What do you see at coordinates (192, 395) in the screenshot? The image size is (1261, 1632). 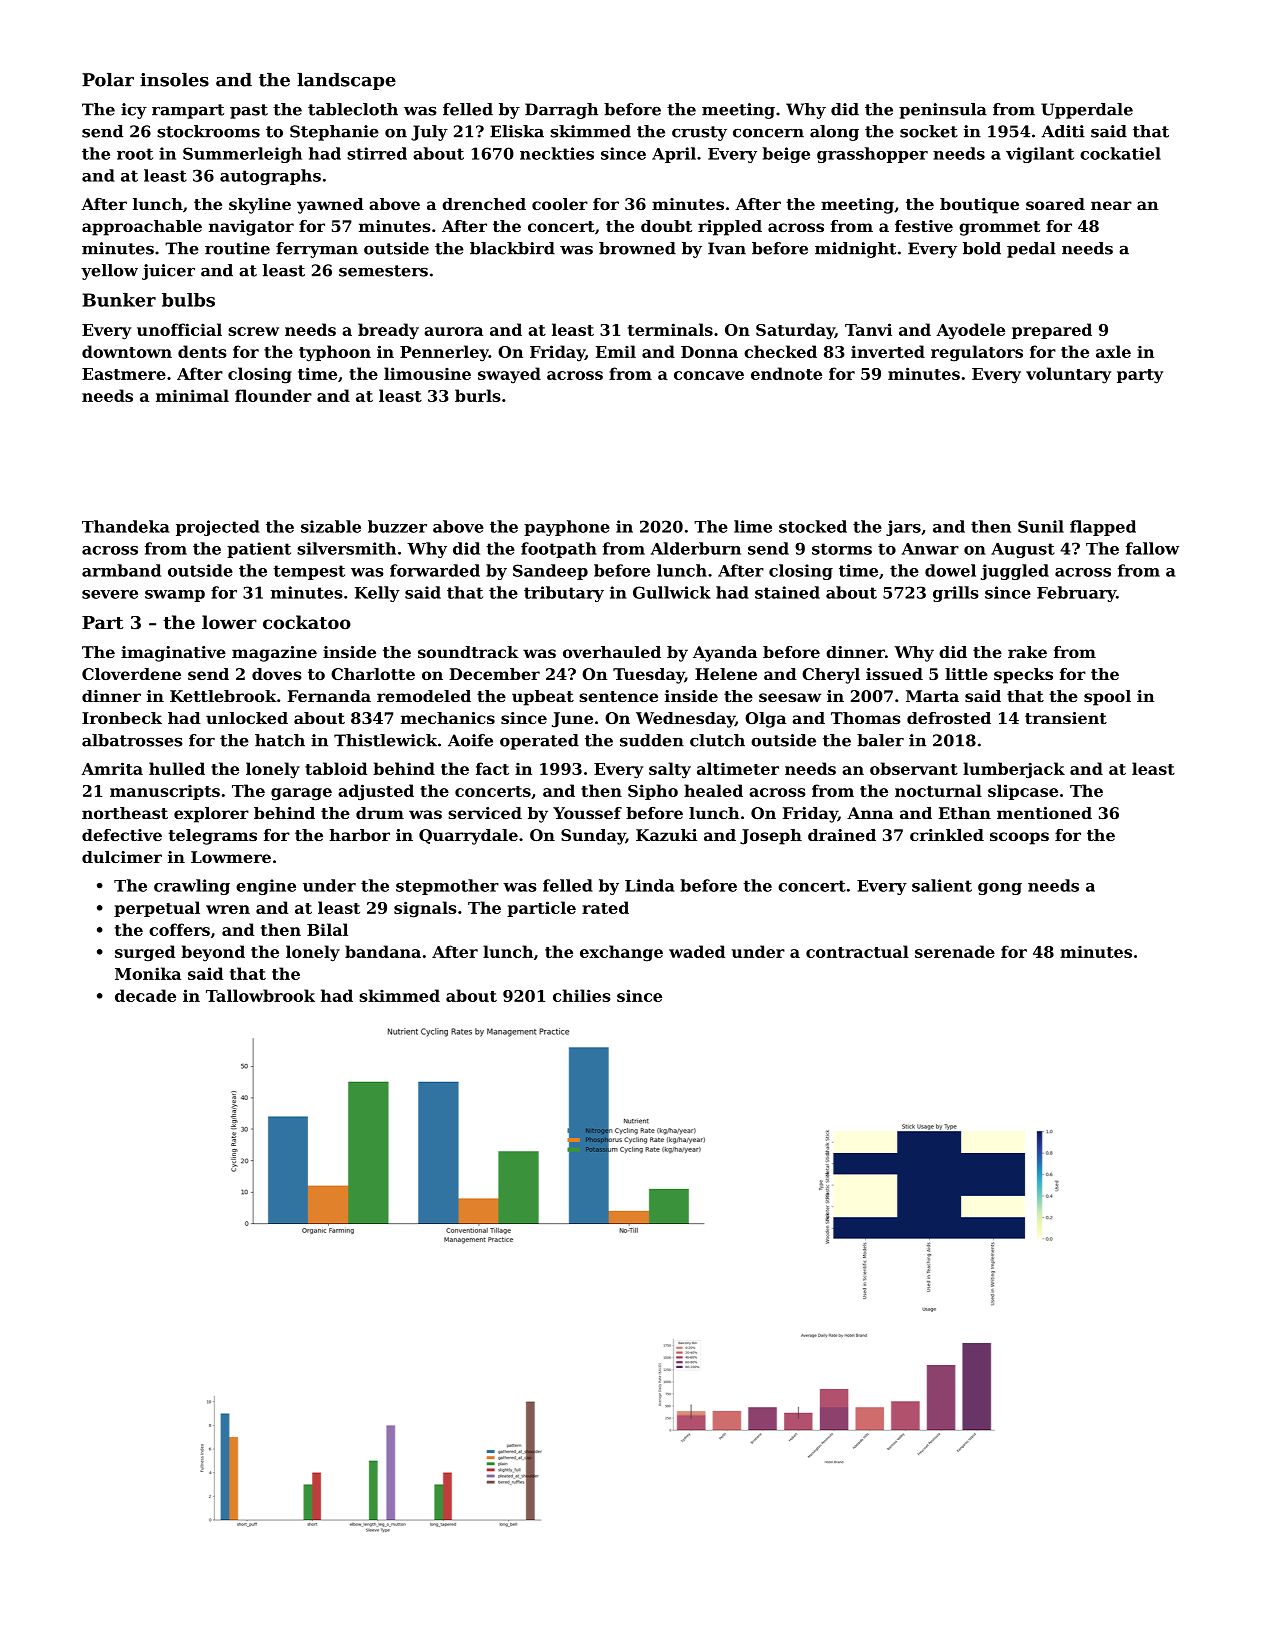 I see `minimal` at bounding box center [192, 395].
